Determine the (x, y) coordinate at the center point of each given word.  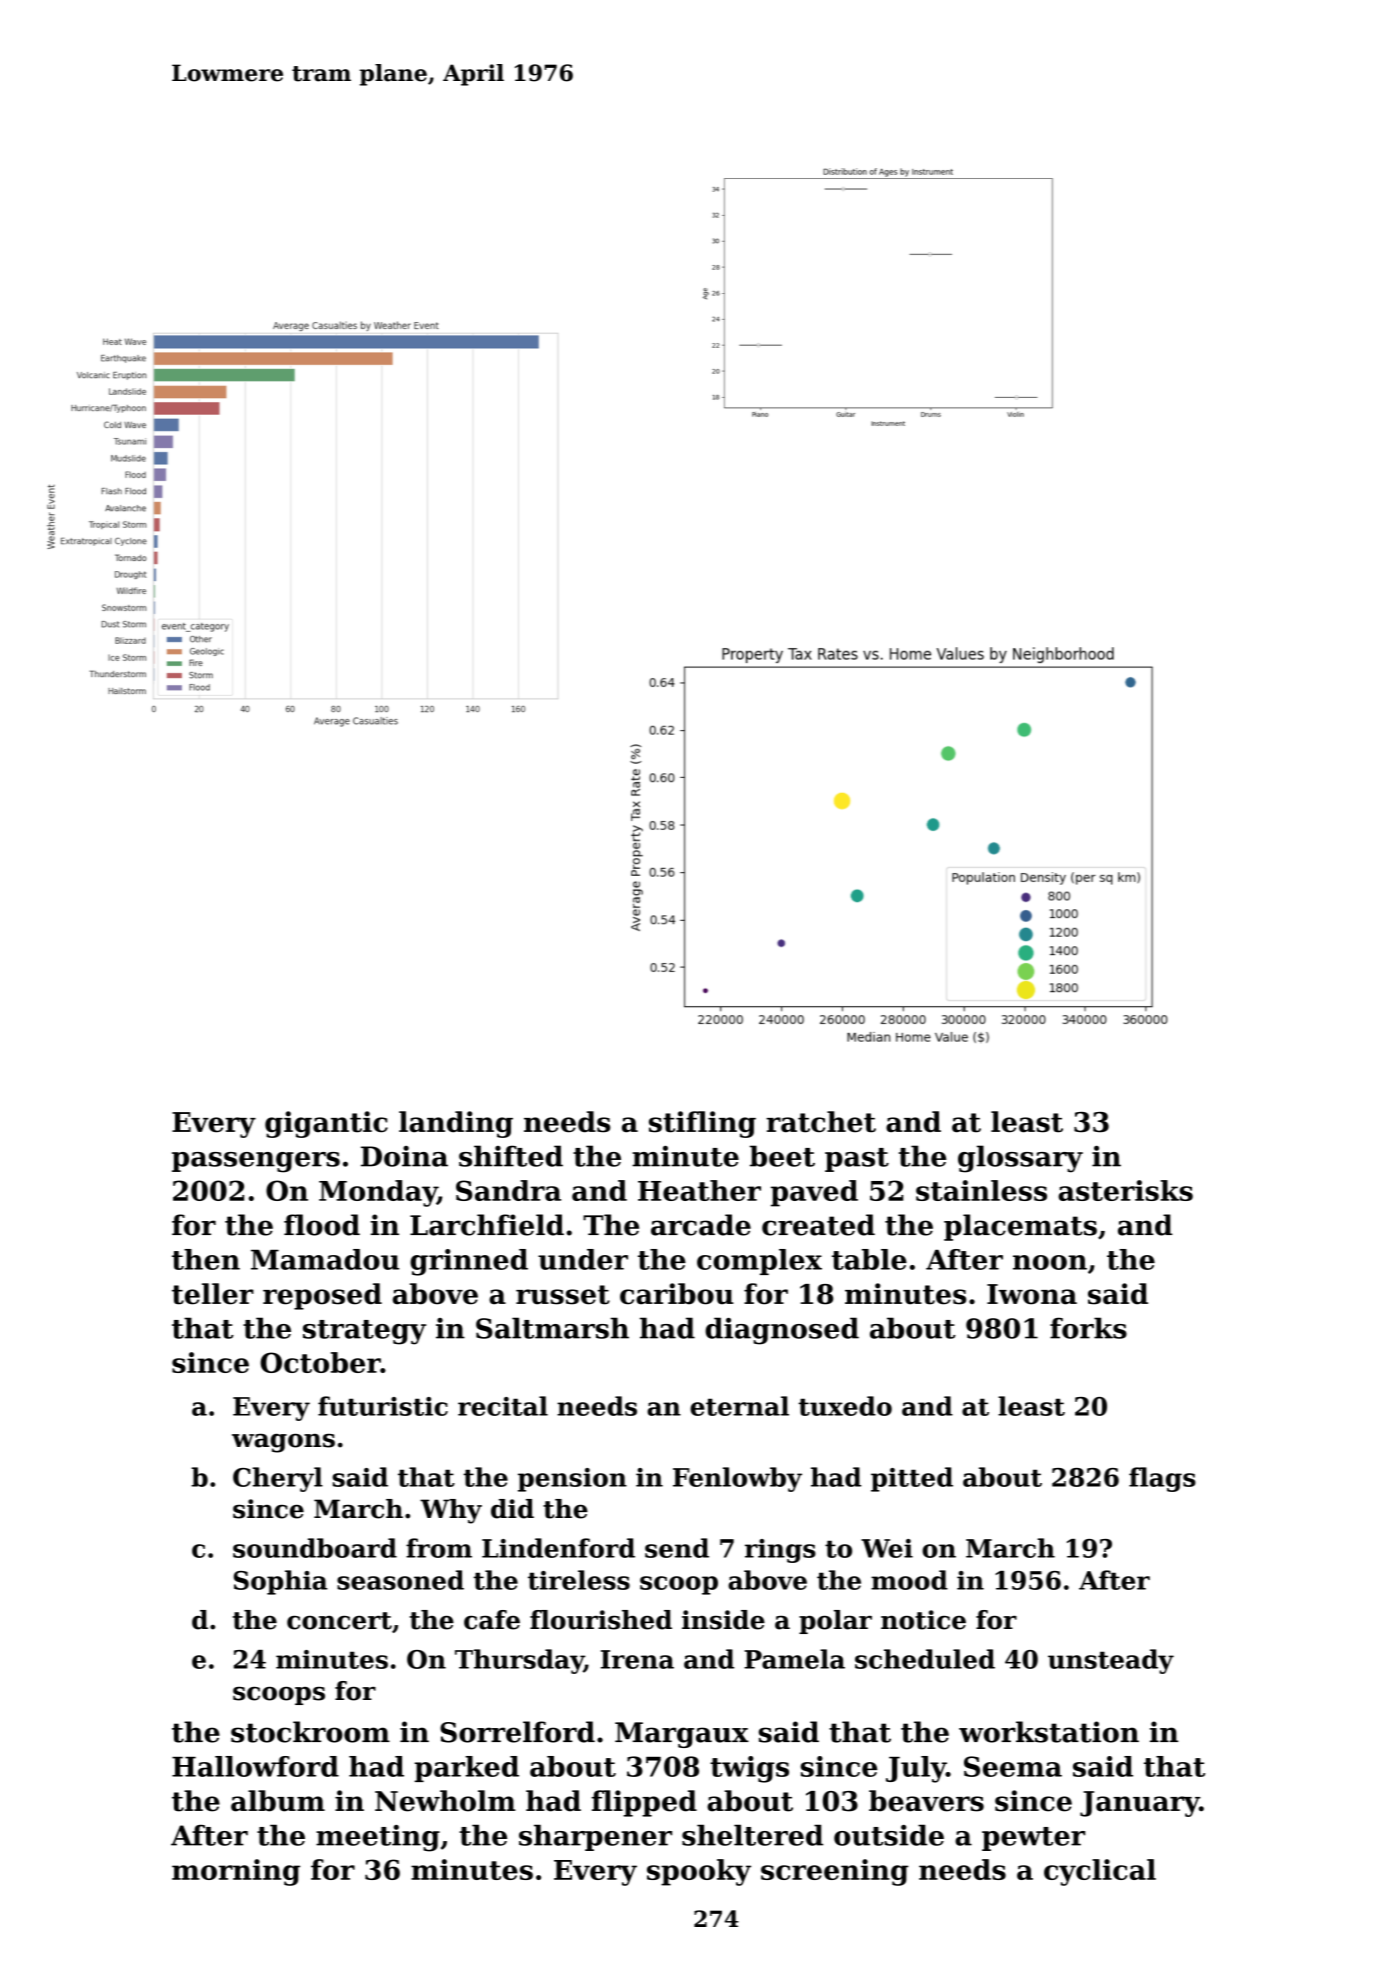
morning (236, 1872)
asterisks (1125, 1190)
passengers (256, 1162)
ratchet (821, 1122)
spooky (699, 1872)
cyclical (1100, 1872)
